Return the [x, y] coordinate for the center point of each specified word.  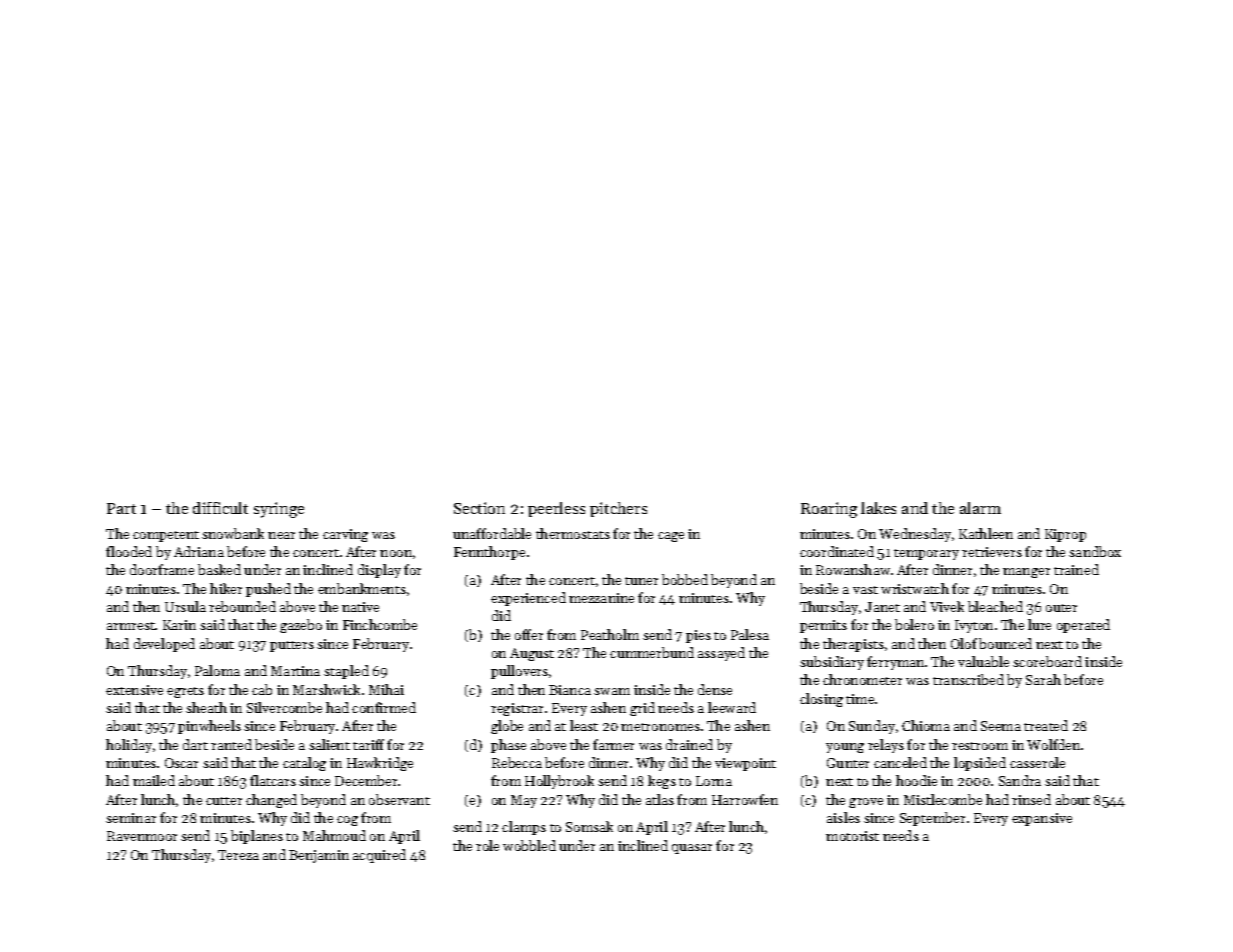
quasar [692, 849]
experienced [528, 599]
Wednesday [915, 535]
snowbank [233, 533]
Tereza [238, 855]
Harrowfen [745, 799]
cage [671, 537]
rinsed [1031, 799]
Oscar [181, 763]
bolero [914, 624]
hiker [226, 588]
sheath [206, 707]
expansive [1042, 819]
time [860, 699]
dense [715, 689]
